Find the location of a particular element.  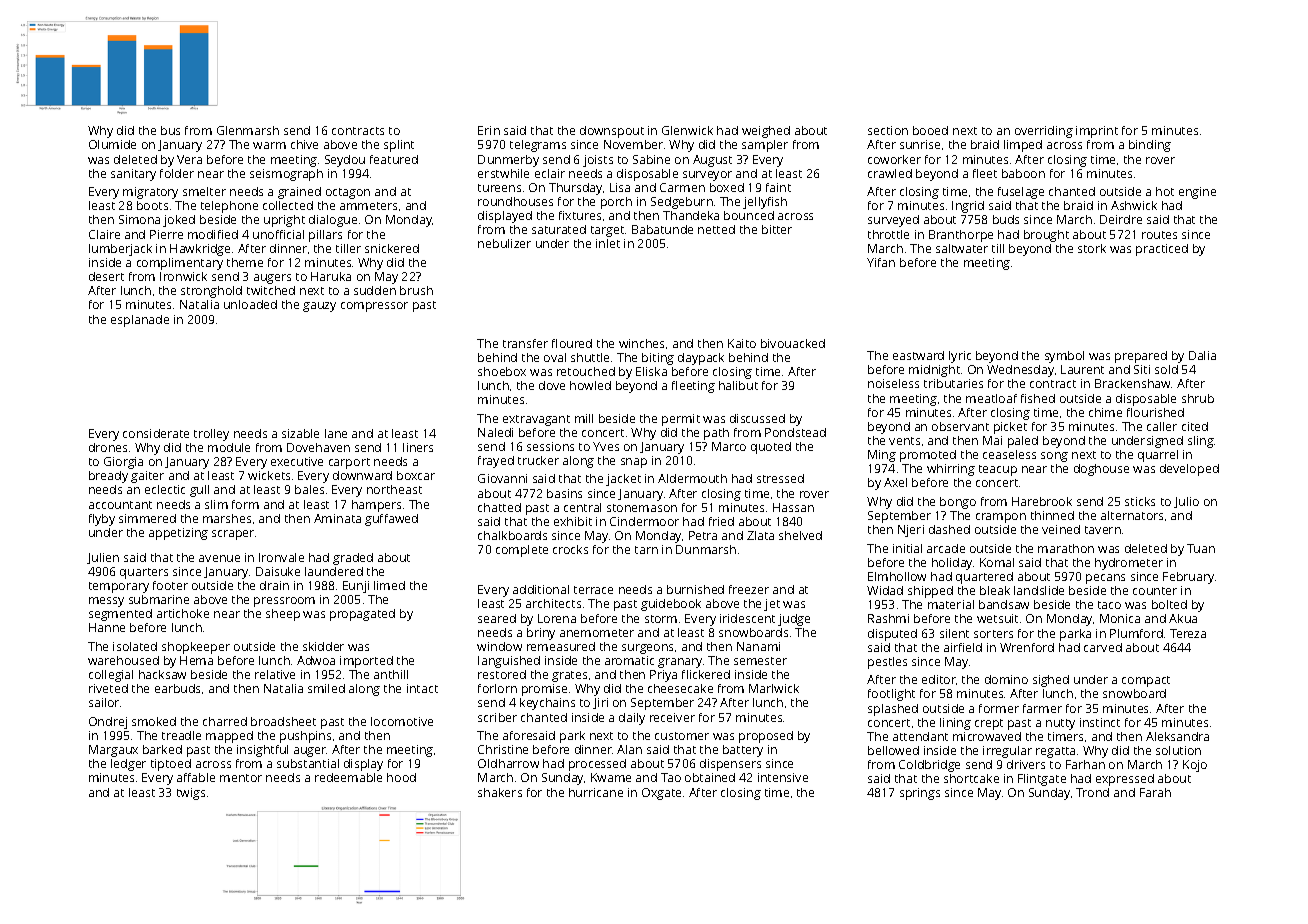

Vera is located at coordinates (189, 159).
